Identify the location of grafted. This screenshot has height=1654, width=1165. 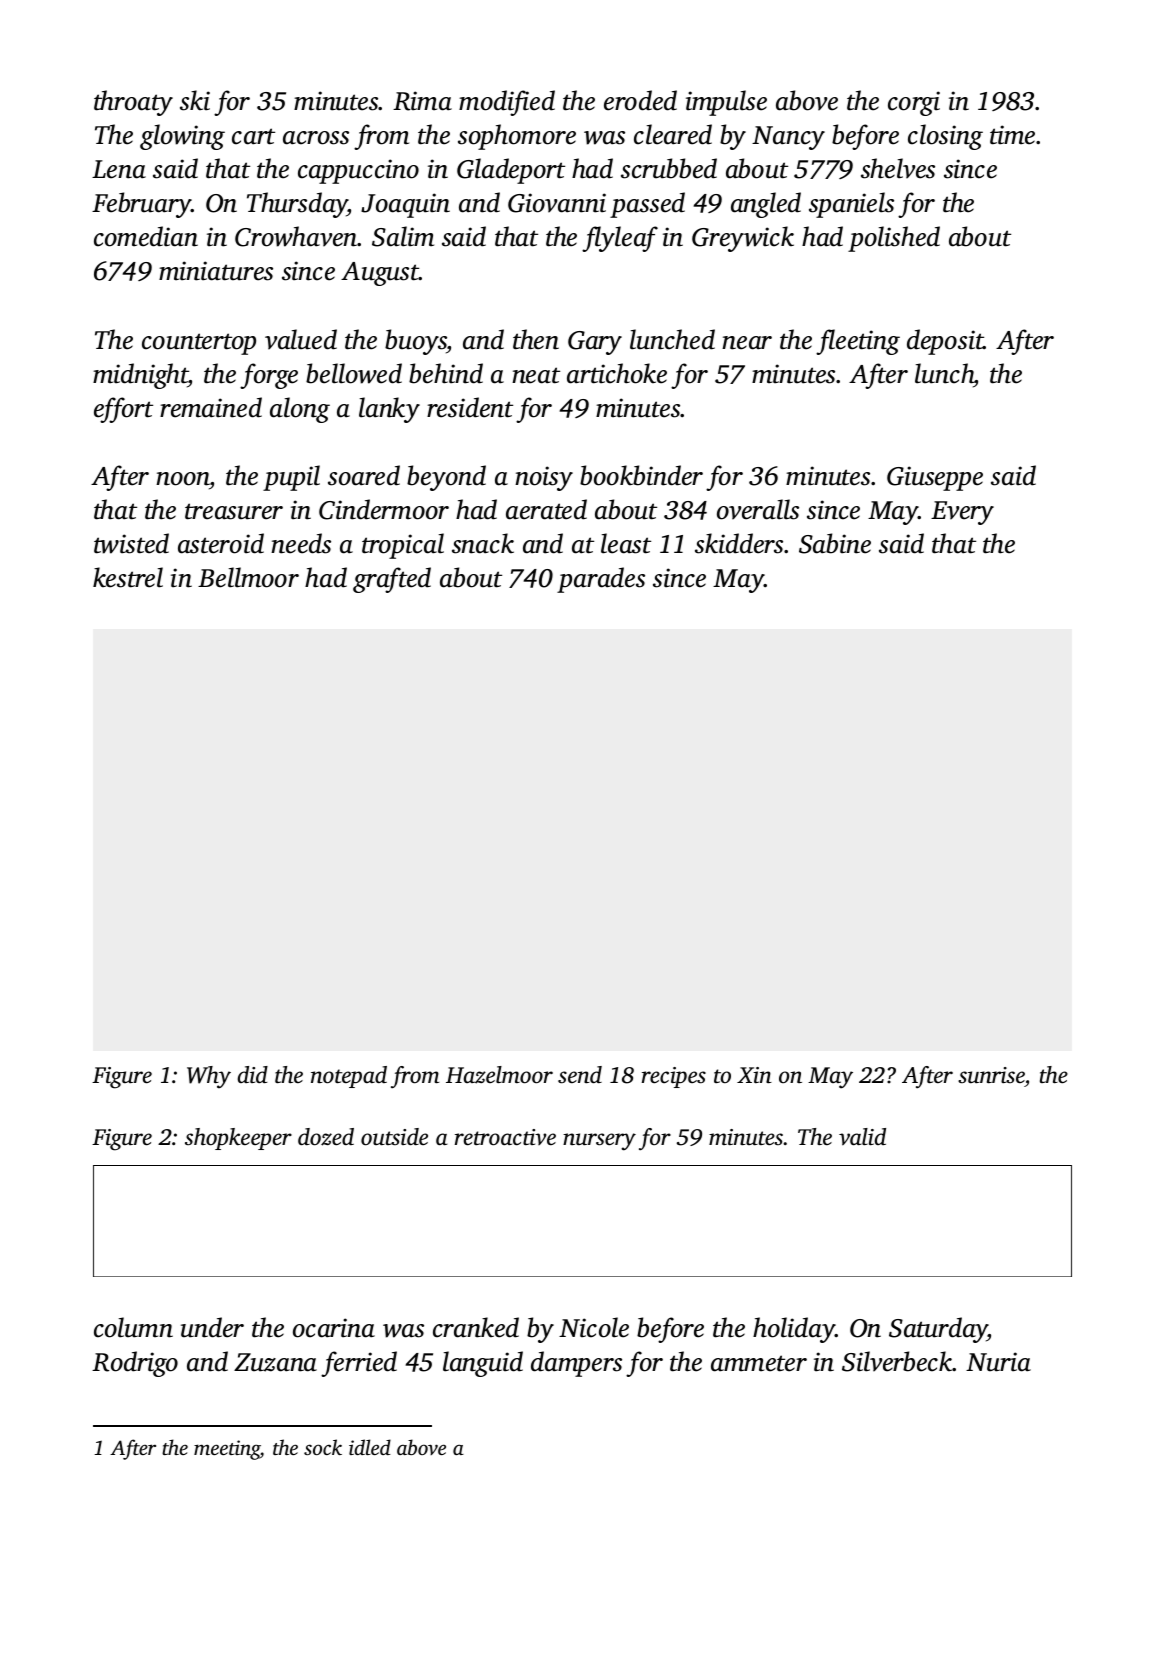
(392, 580).
